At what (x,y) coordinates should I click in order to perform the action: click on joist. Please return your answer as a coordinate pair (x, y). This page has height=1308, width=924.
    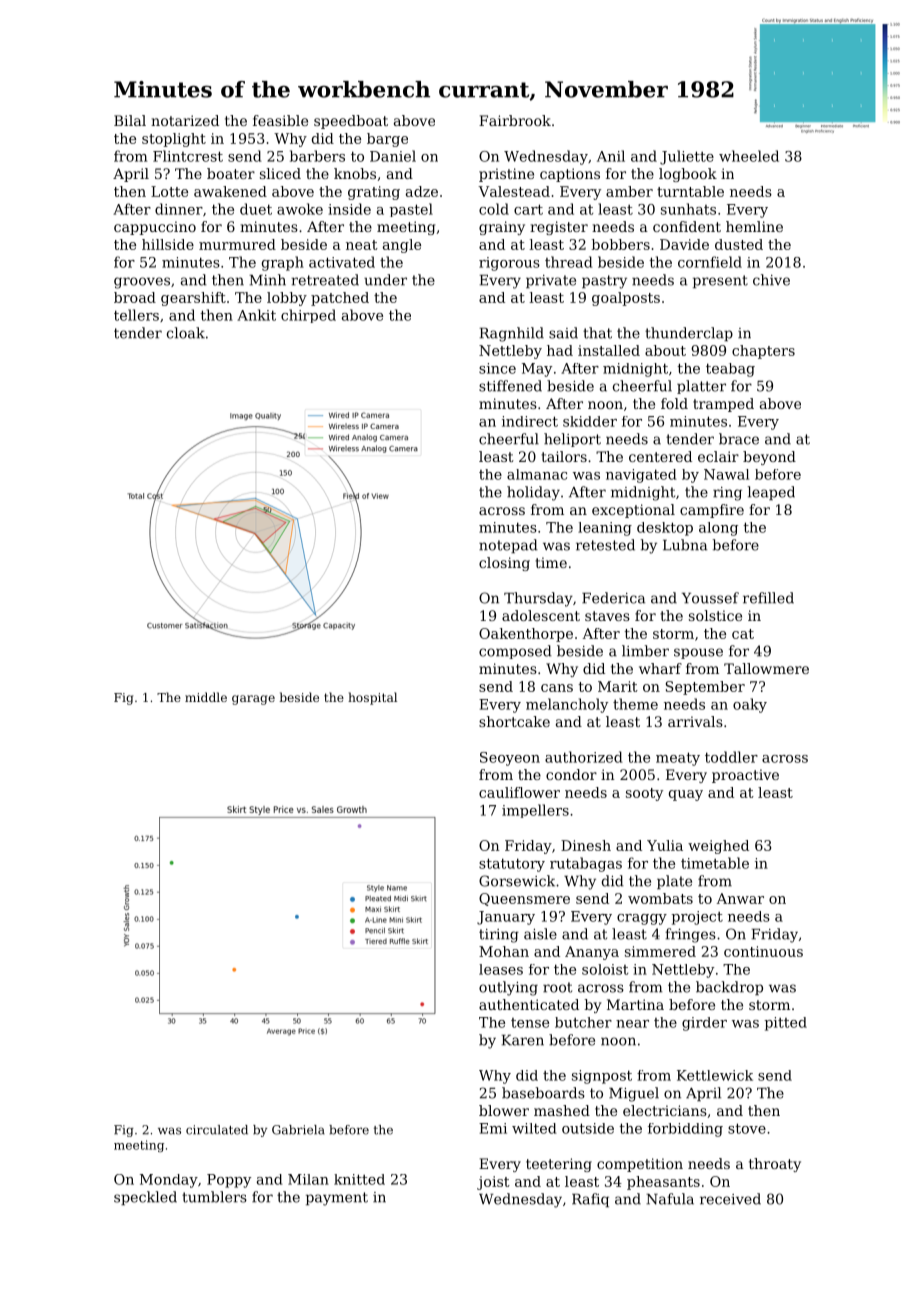
    Looking at the image, I should click on (493, 1183).
